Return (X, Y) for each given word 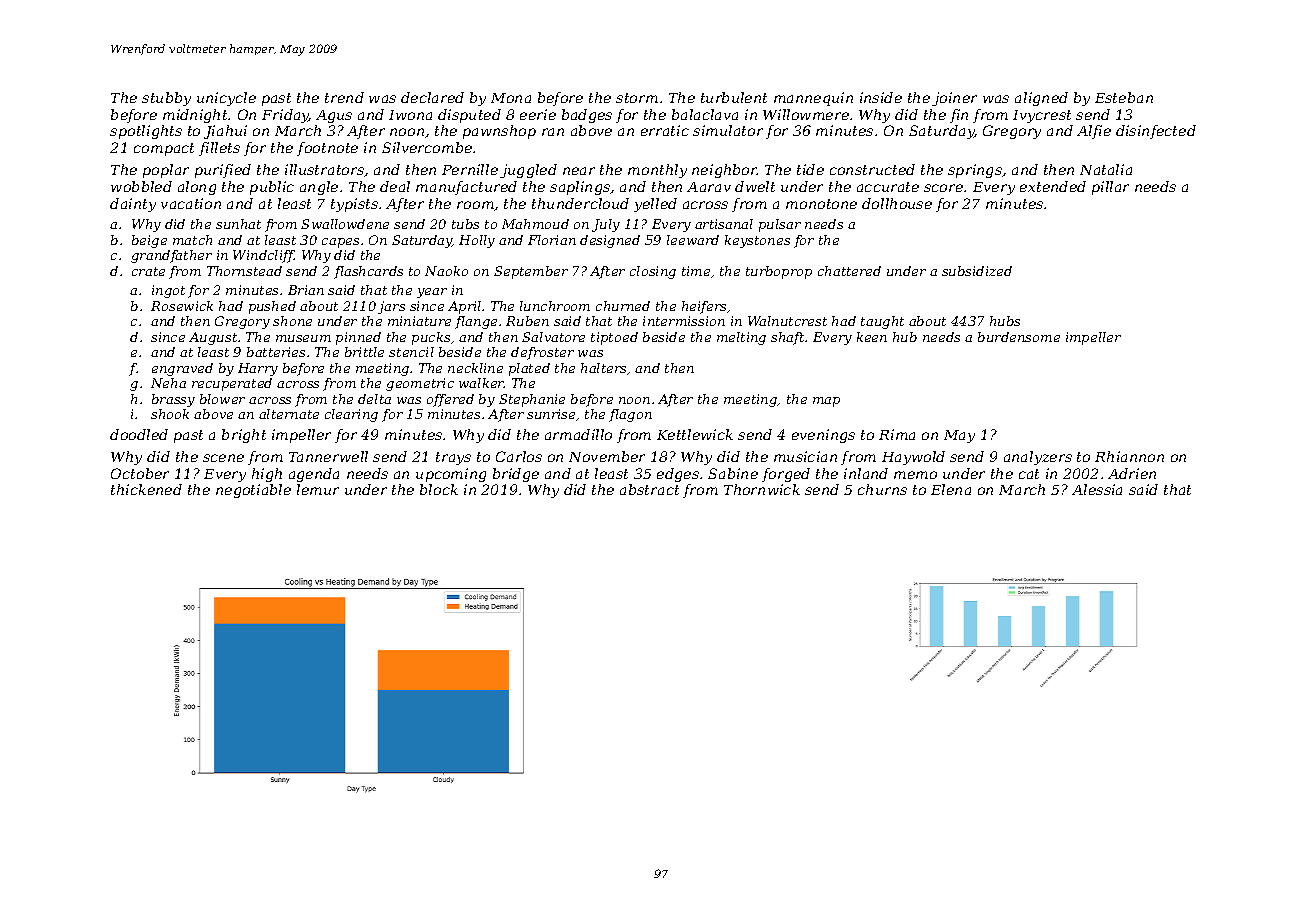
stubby (166, 99)
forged (786, 475)
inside (881, 97)
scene (223, 458)
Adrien (1132, 473)
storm (637, 98)
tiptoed (614, 338)
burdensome (1019, 337)
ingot (168, 291)
